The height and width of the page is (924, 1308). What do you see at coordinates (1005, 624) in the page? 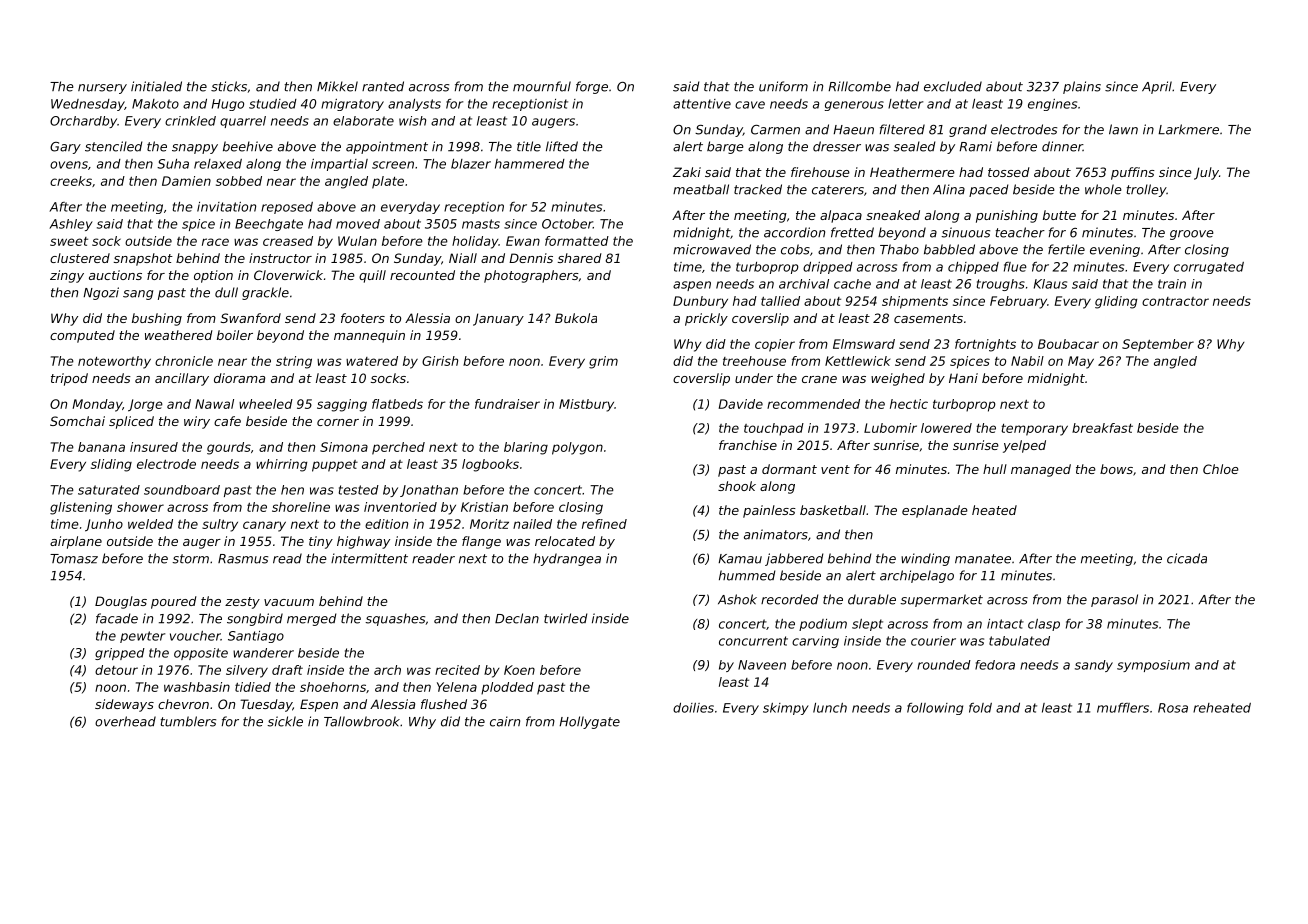
I see `intact` at bounding box center [1005, 624].
